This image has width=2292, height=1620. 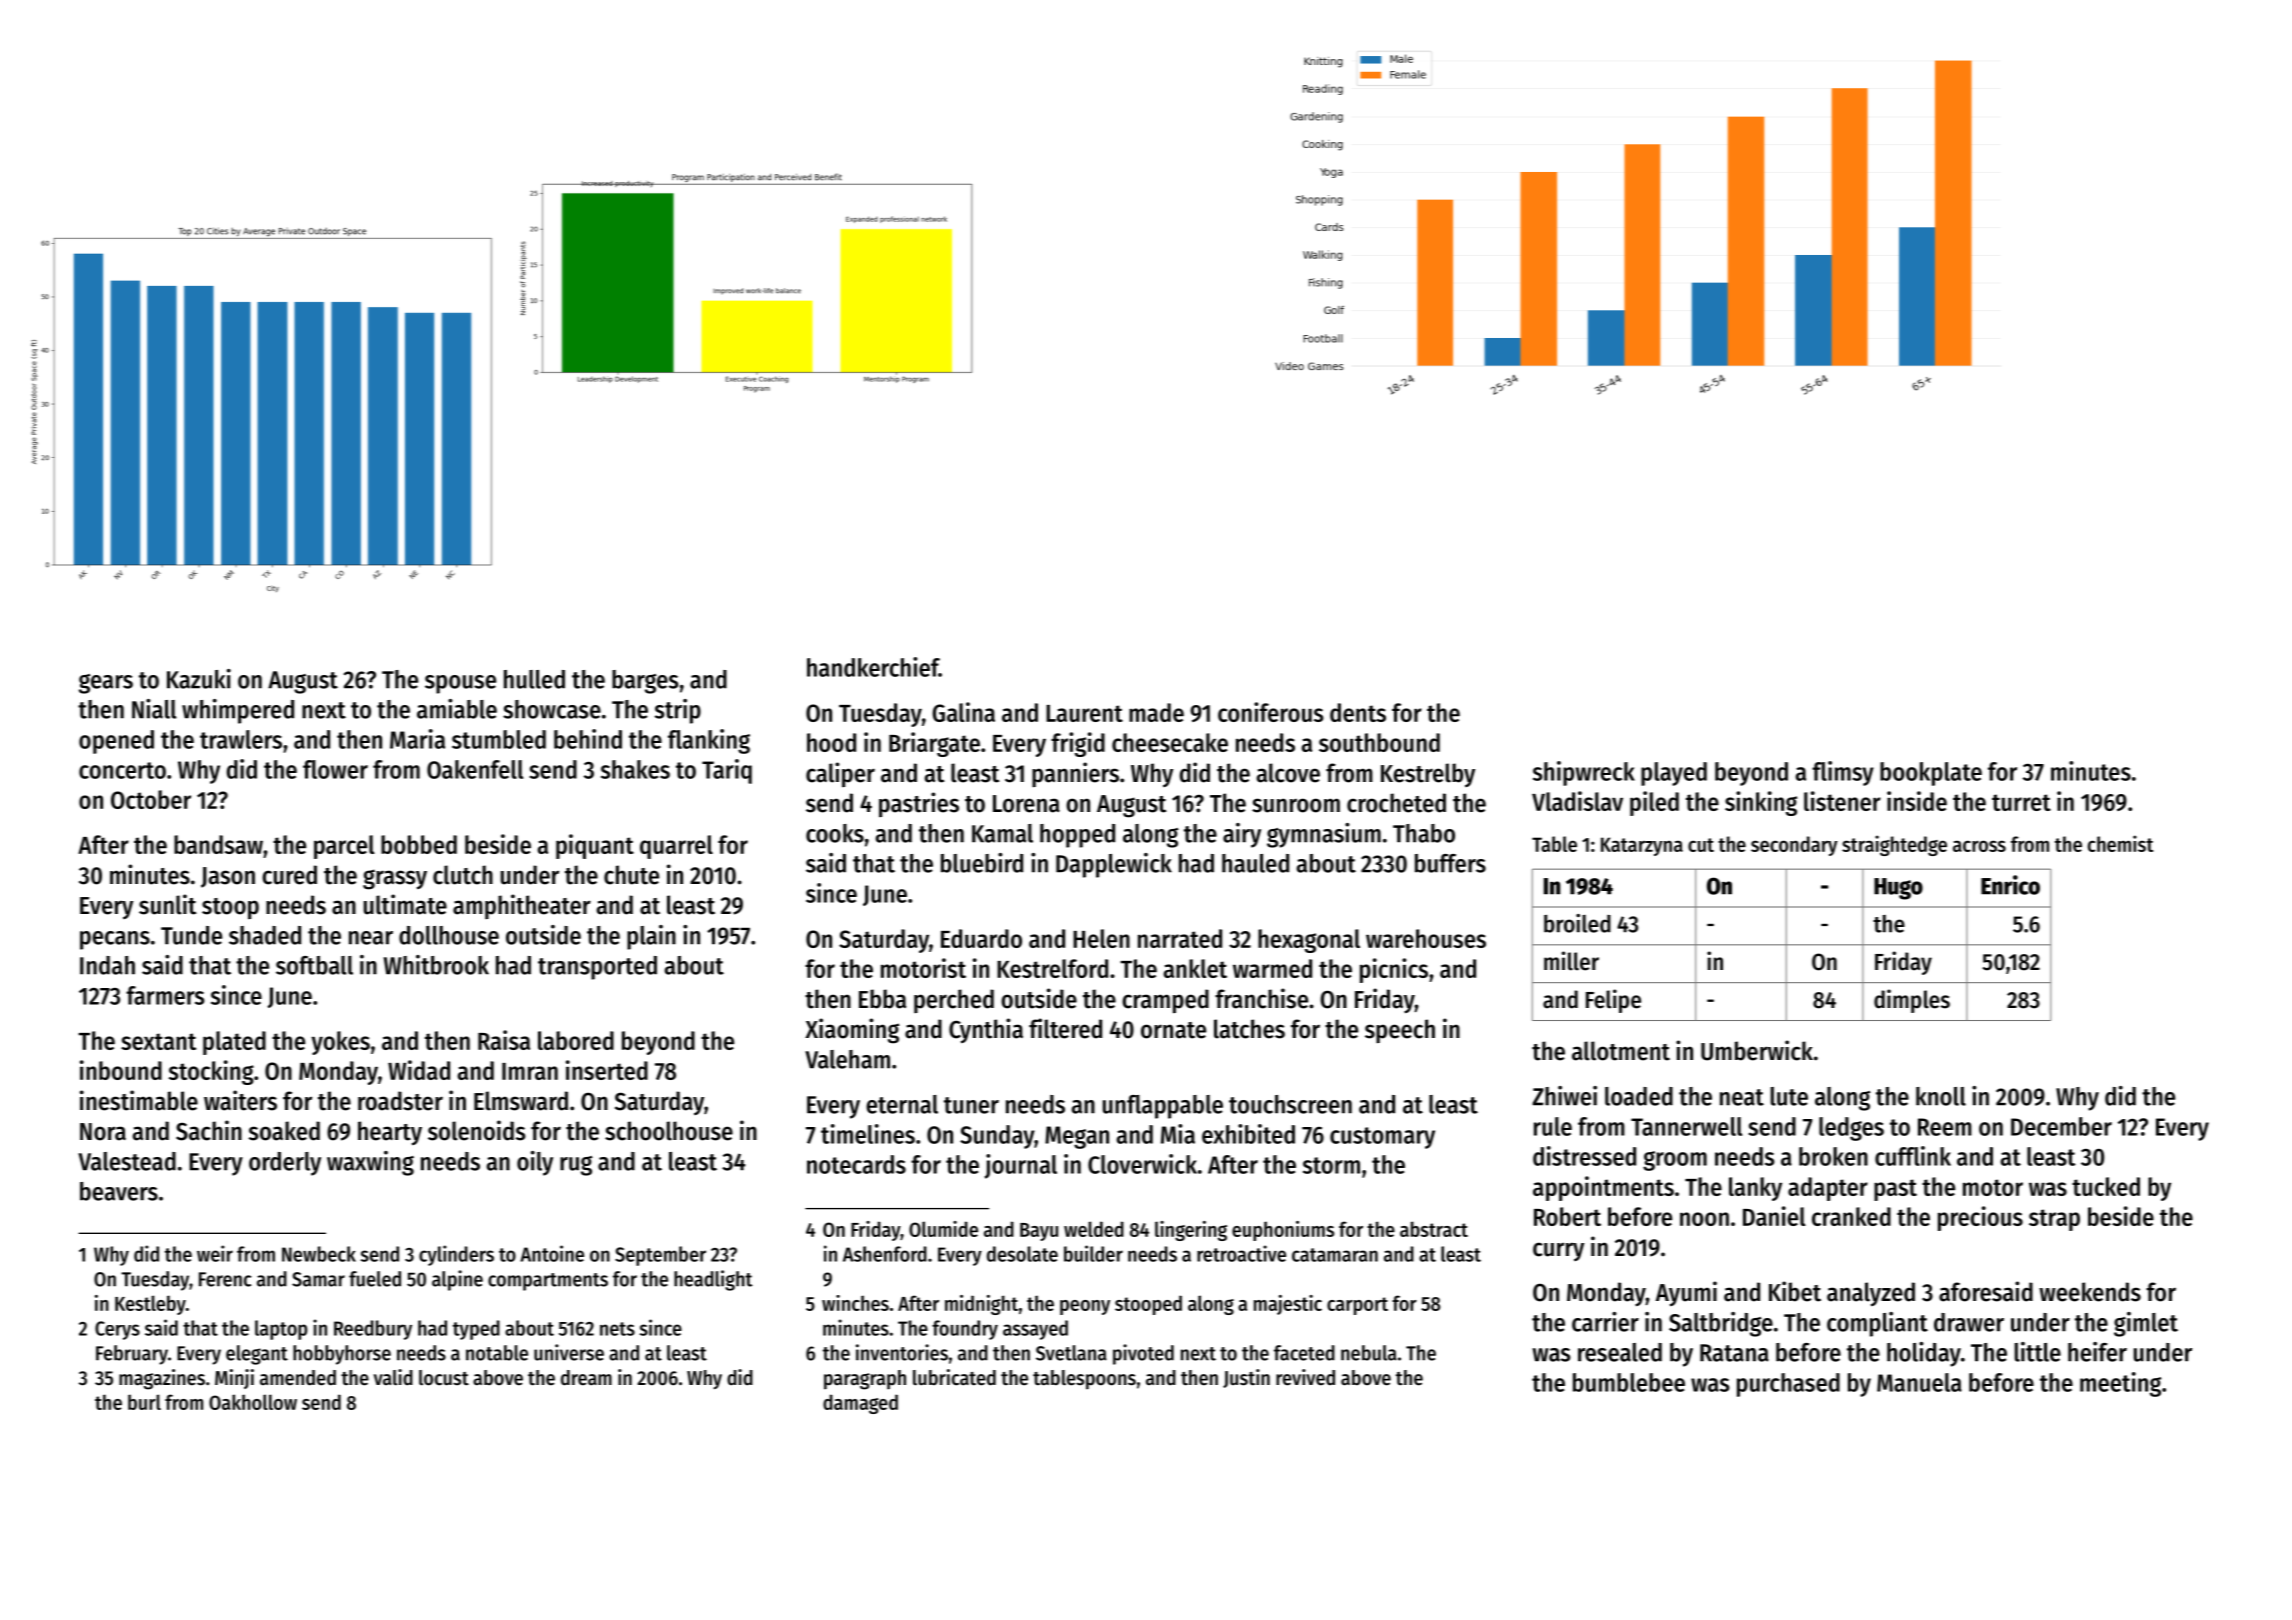 What do you see at coordinates (436, 965) in the image?
I see `Whitbrook` at bounding box center [436, 965].
